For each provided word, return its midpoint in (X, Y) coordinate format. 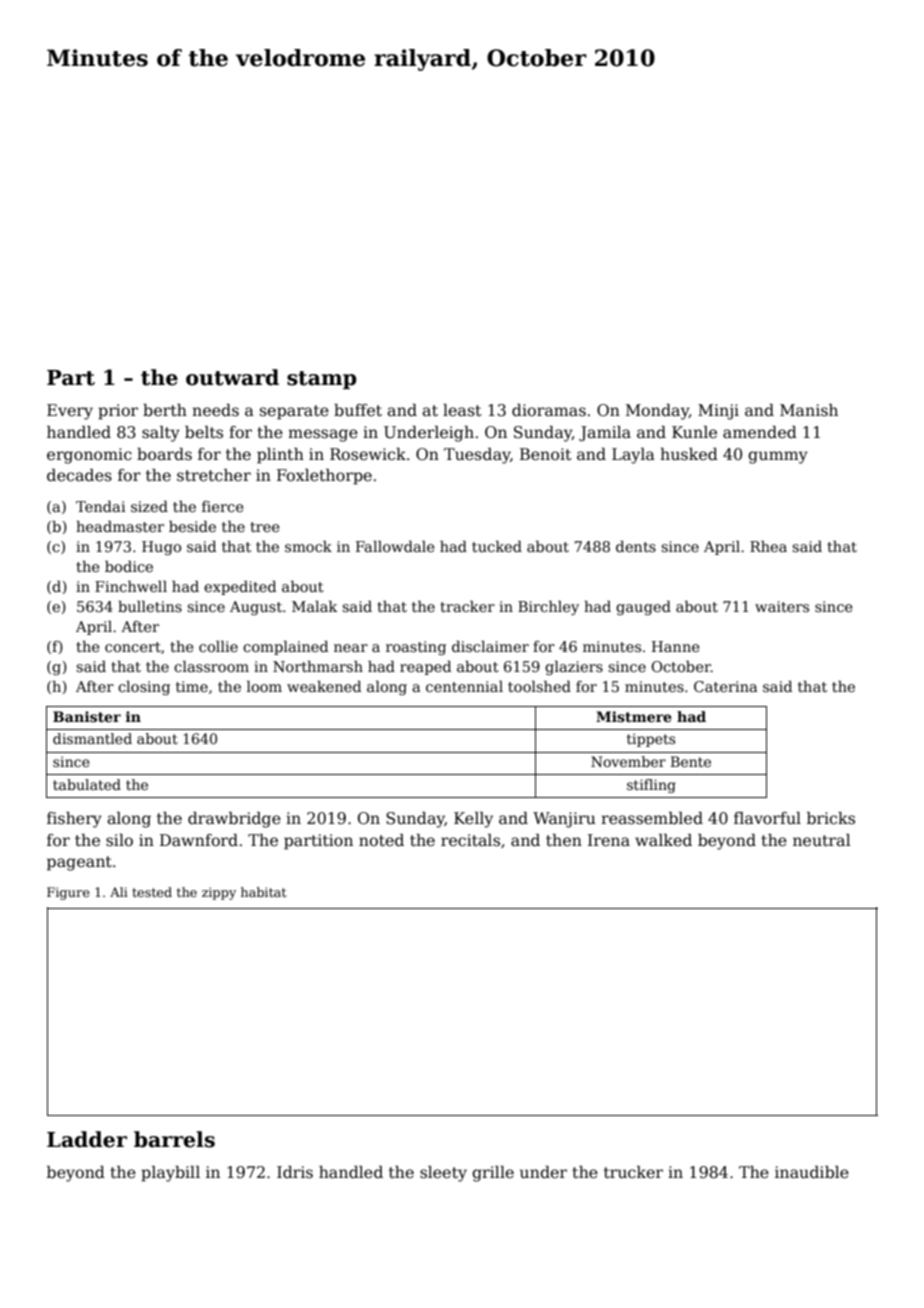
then (564, 840)
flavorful (767, 818)
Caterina (726, 686)
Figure (68, 893)
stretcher (214, 475)
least (462, 410)
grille (493, 1174)
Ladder (87, 1139)
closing (144, 687)
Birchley (548, 607)
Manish (809, 410)
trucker (633, 1172)
